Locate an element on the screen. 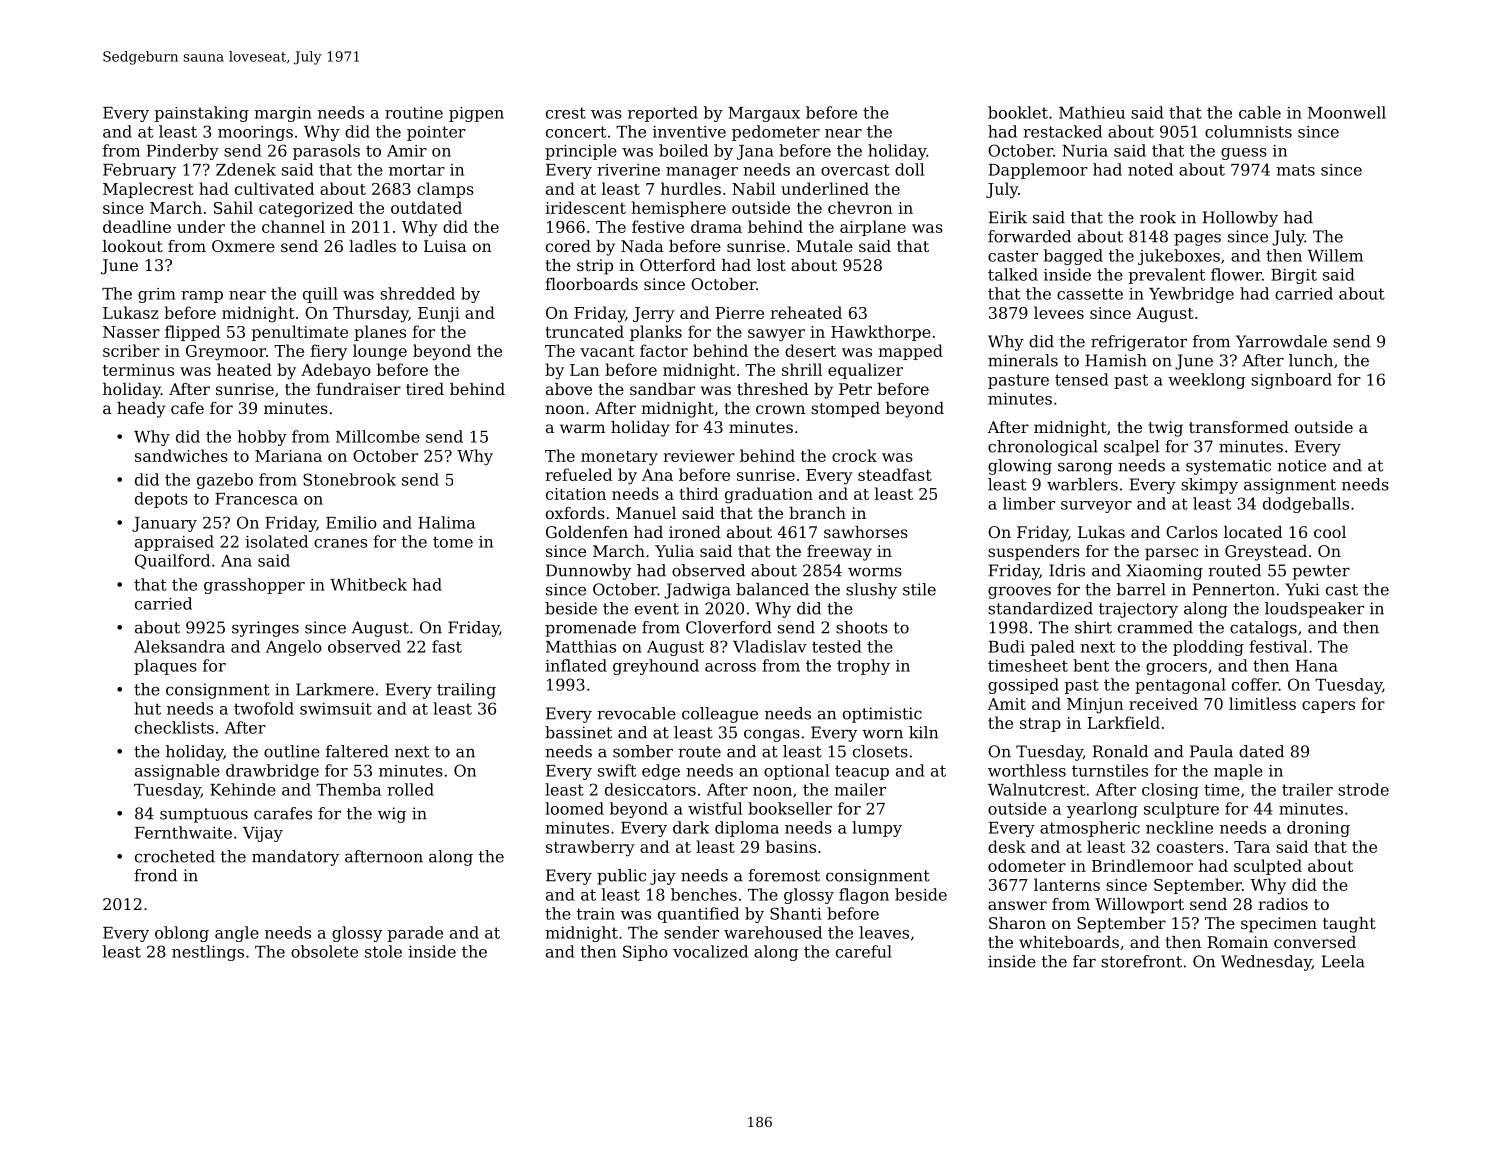 The image size is (1493, 1154). systematic is located at coordinates (1228, 467).
